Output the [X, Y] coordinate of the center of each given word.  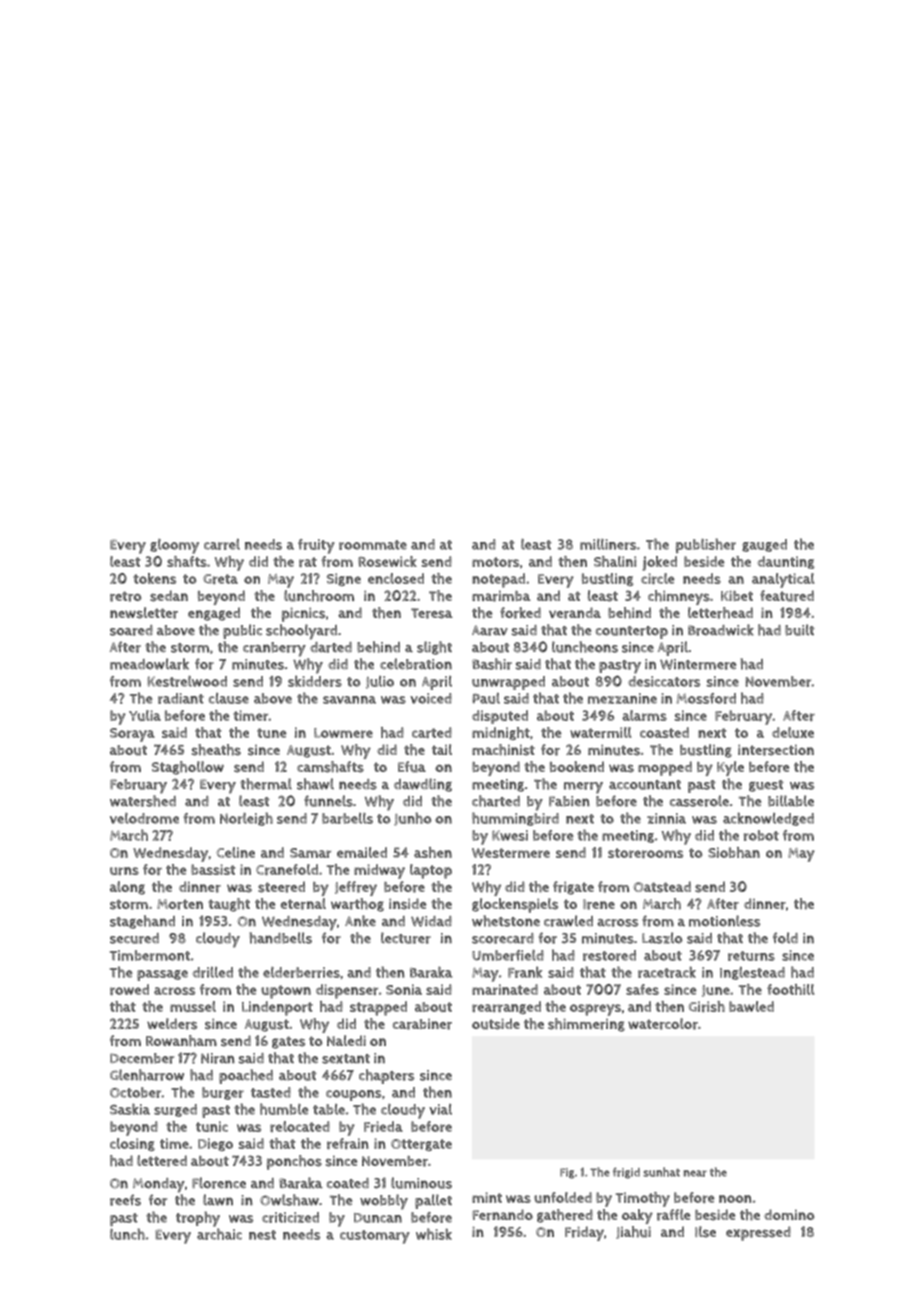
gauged [764, 545]
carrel [222, 544]
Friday [584, 1233]
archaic [219, 1234]
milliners [608, 544]
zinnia [666, 818]
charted [496, 801]
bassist [213, 869]
